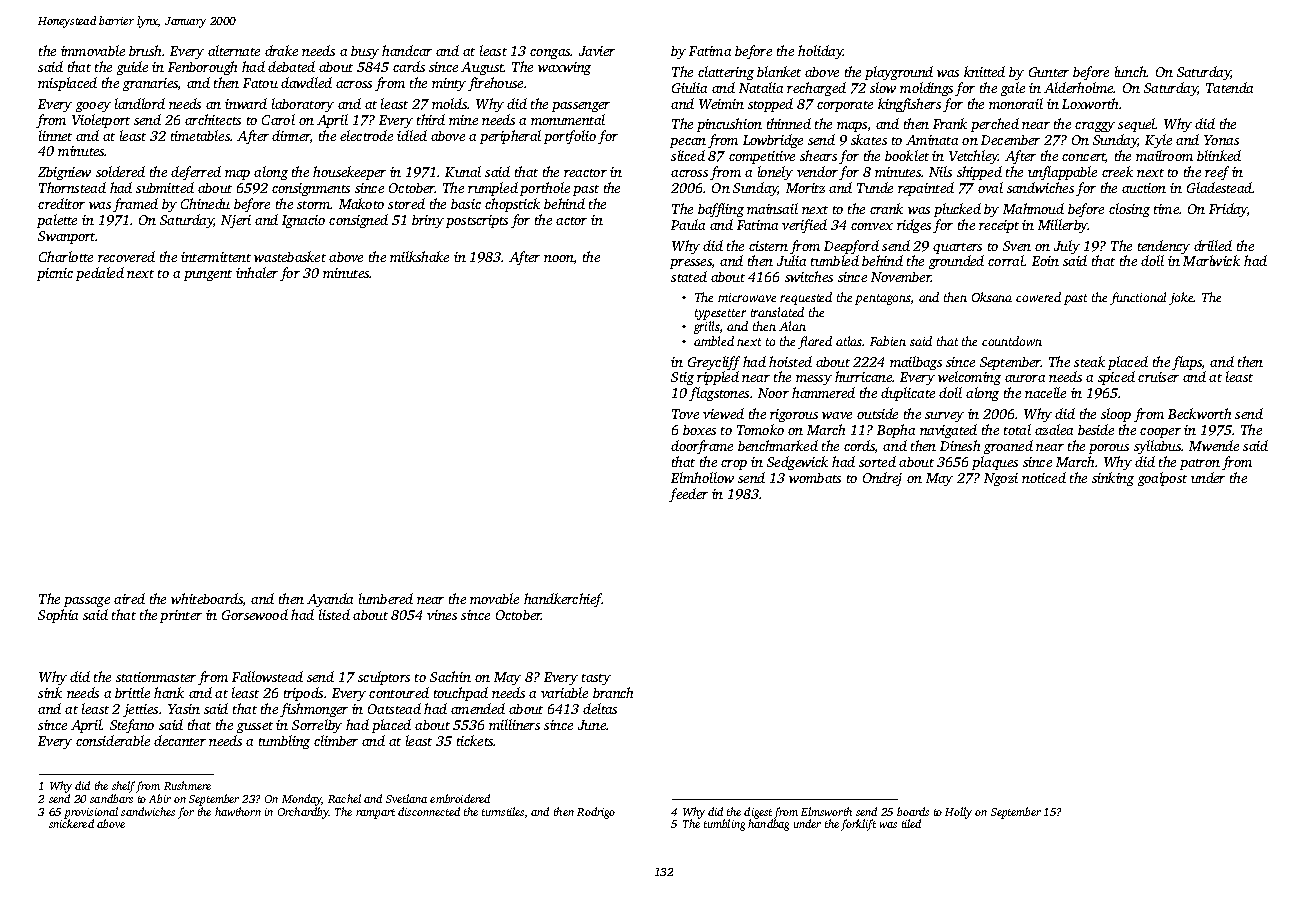 This screenshot has width=1308, height=924. Describe the element at coordinates (257, 272) in the screenshot. I see `inhaler` at that location.
